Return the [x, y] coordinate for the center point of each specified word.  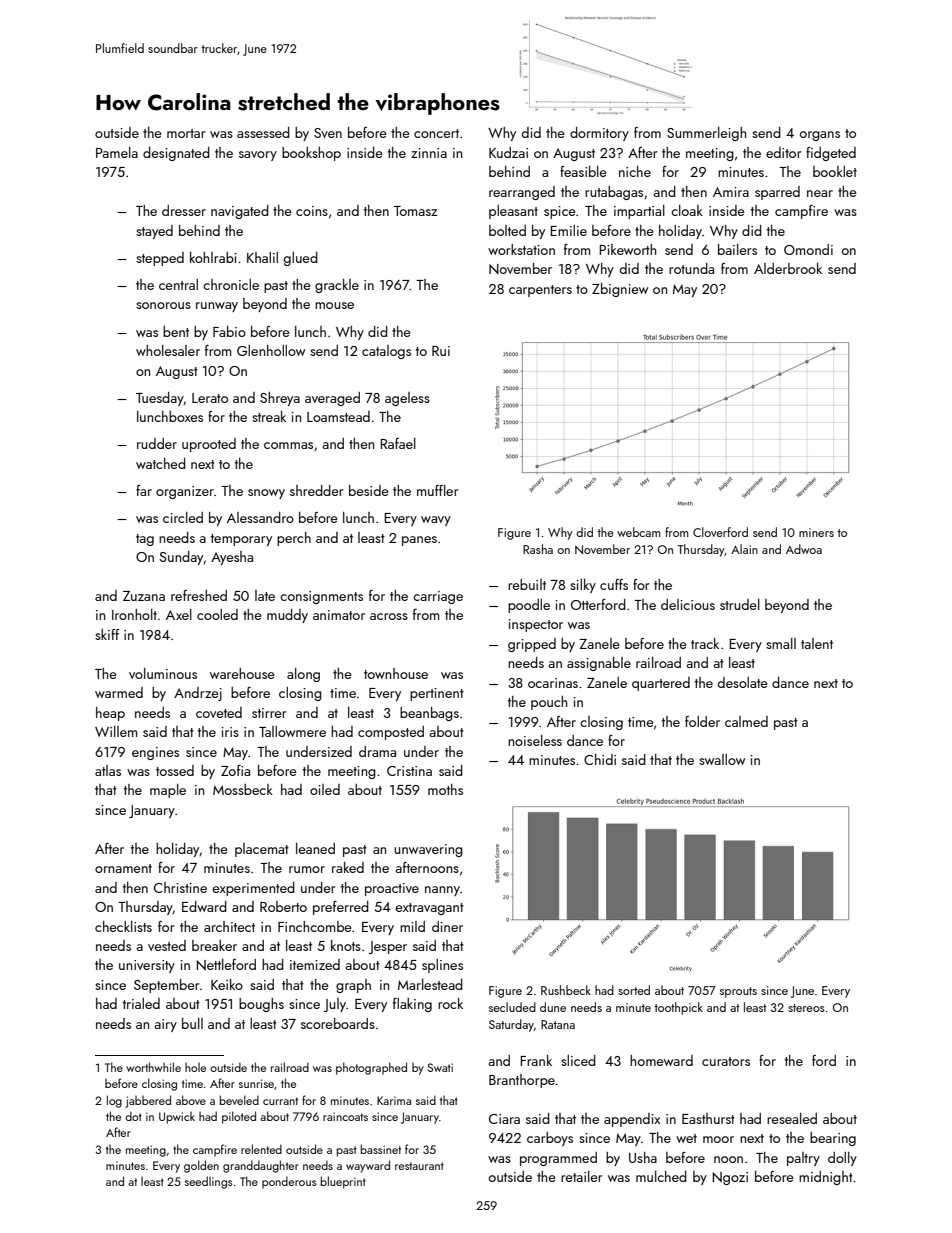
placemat [262, 850]
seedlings [208, 1182]
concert [436, 133]
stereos [806, 1008]
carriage [438, 597]
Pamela [117, 152]
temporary [241, 540]
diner [447, 926]
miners [816, 532]
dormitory [599, 134]
